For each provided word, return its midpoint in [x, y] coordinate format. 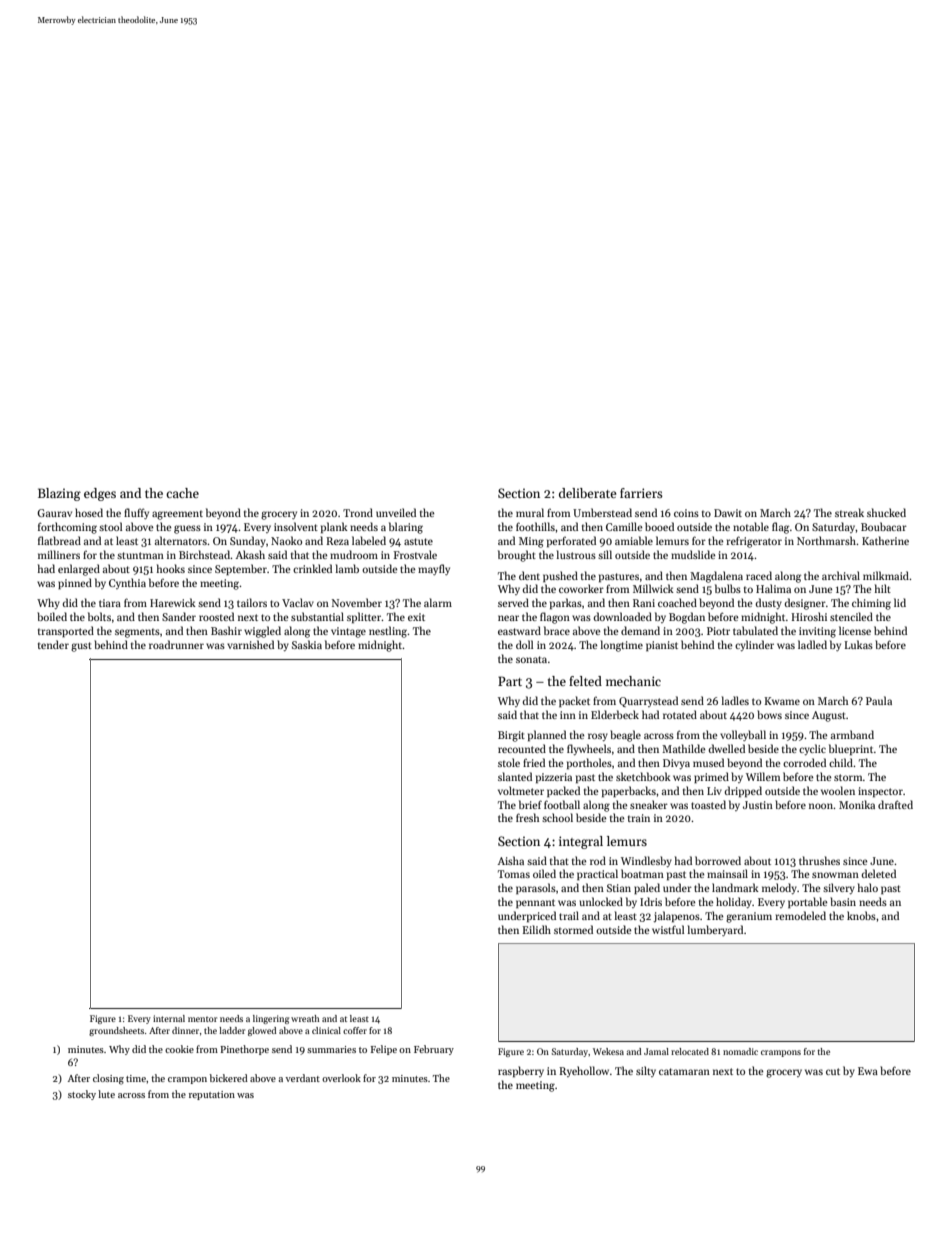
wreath [305, 1018]
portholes [589, 763]
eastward [519, 630]
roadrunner [176, 644]
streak [849, 512]
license [855, 630]
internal [169, 1018]
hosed [89, 512]
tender [53, 644]
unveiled [396, 512]
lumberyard [715, 930]
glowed [262, 1031]
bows [769, 714]
